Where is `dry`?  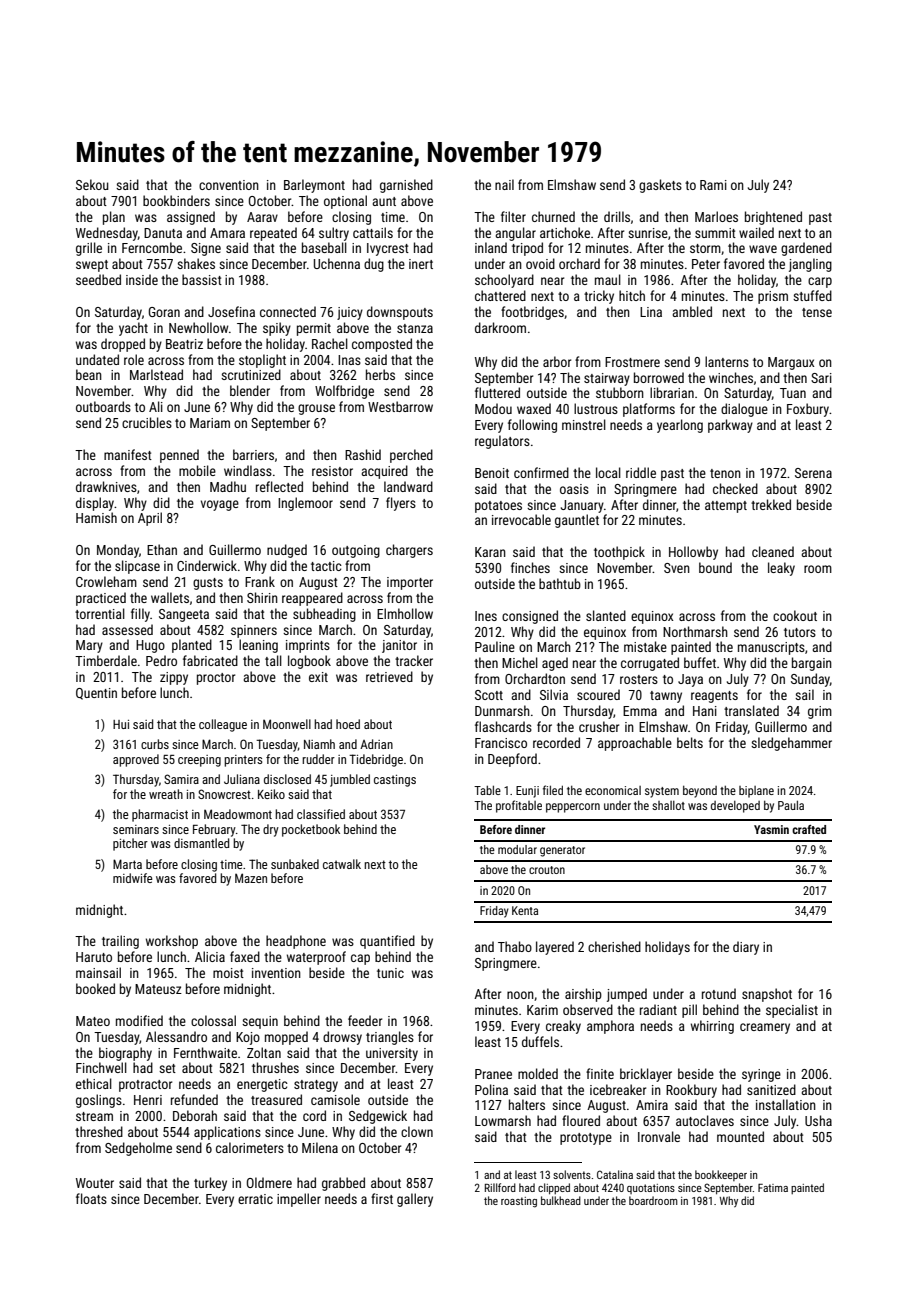 dry is located at coordinates (271, 830).
